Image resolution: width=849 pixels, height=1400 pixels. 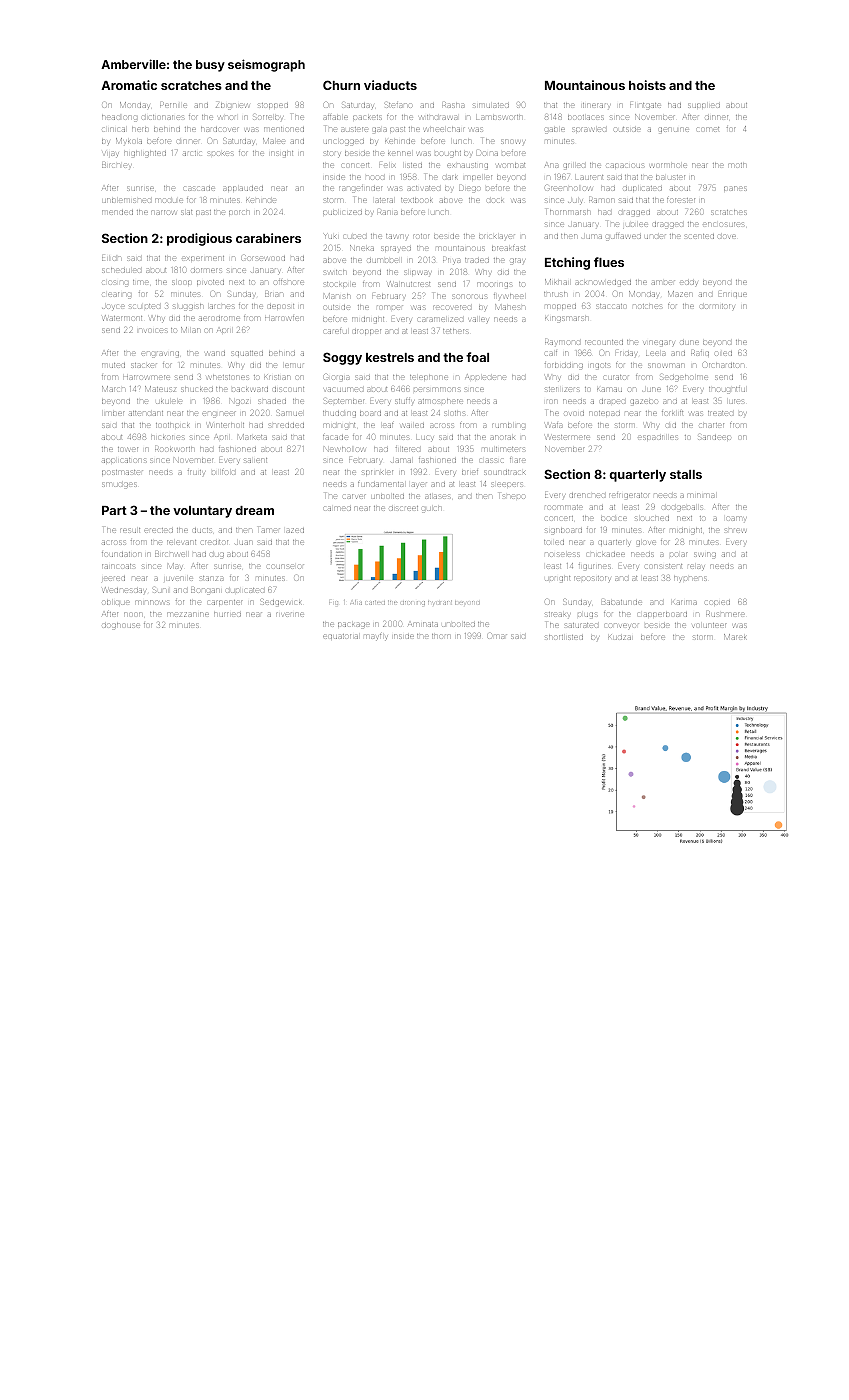 I want to click on hoists, so click(x=647, y=85).
